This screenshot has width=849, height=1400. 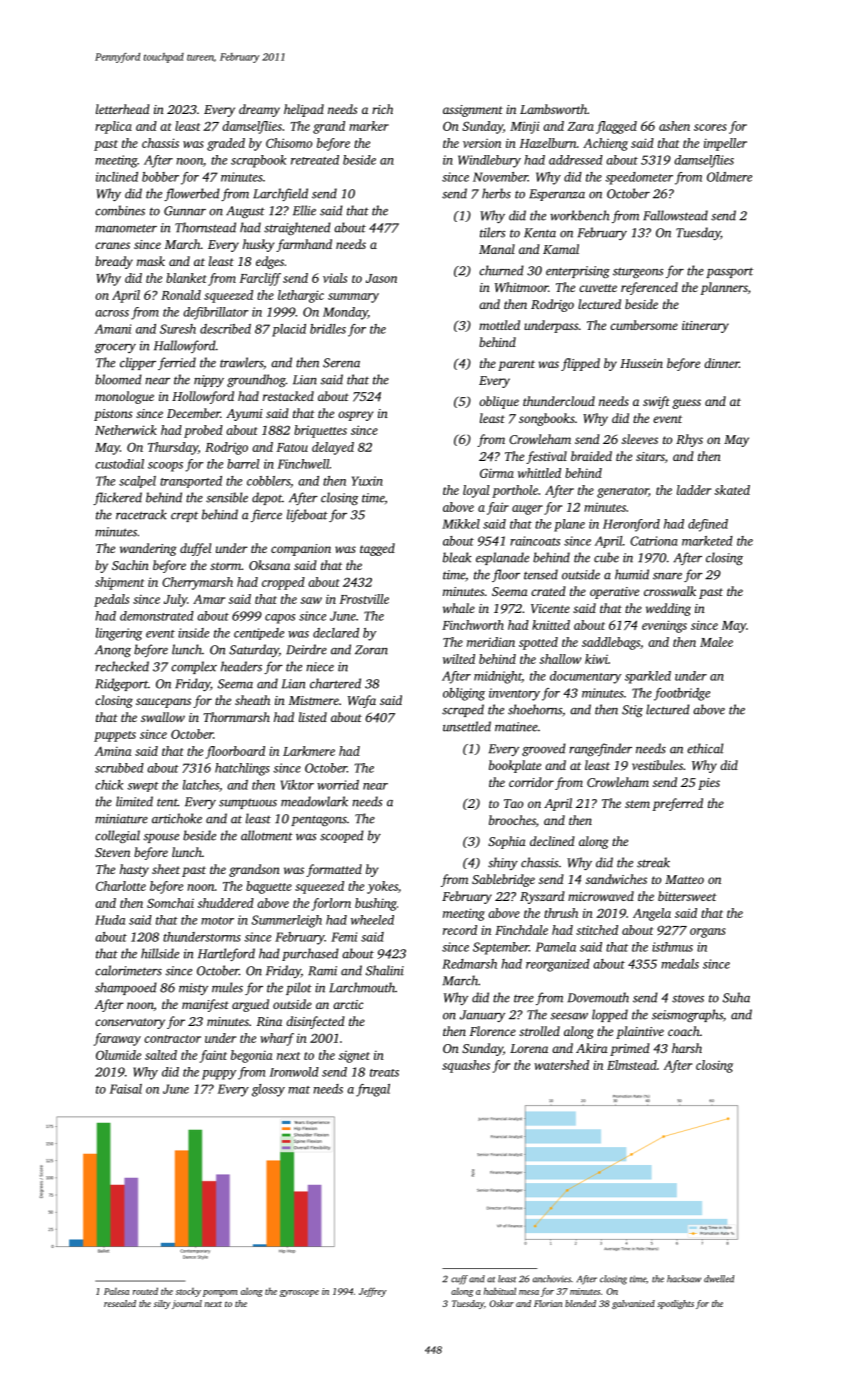 I want to click on bittersweet, so click(x=687, y=896).
